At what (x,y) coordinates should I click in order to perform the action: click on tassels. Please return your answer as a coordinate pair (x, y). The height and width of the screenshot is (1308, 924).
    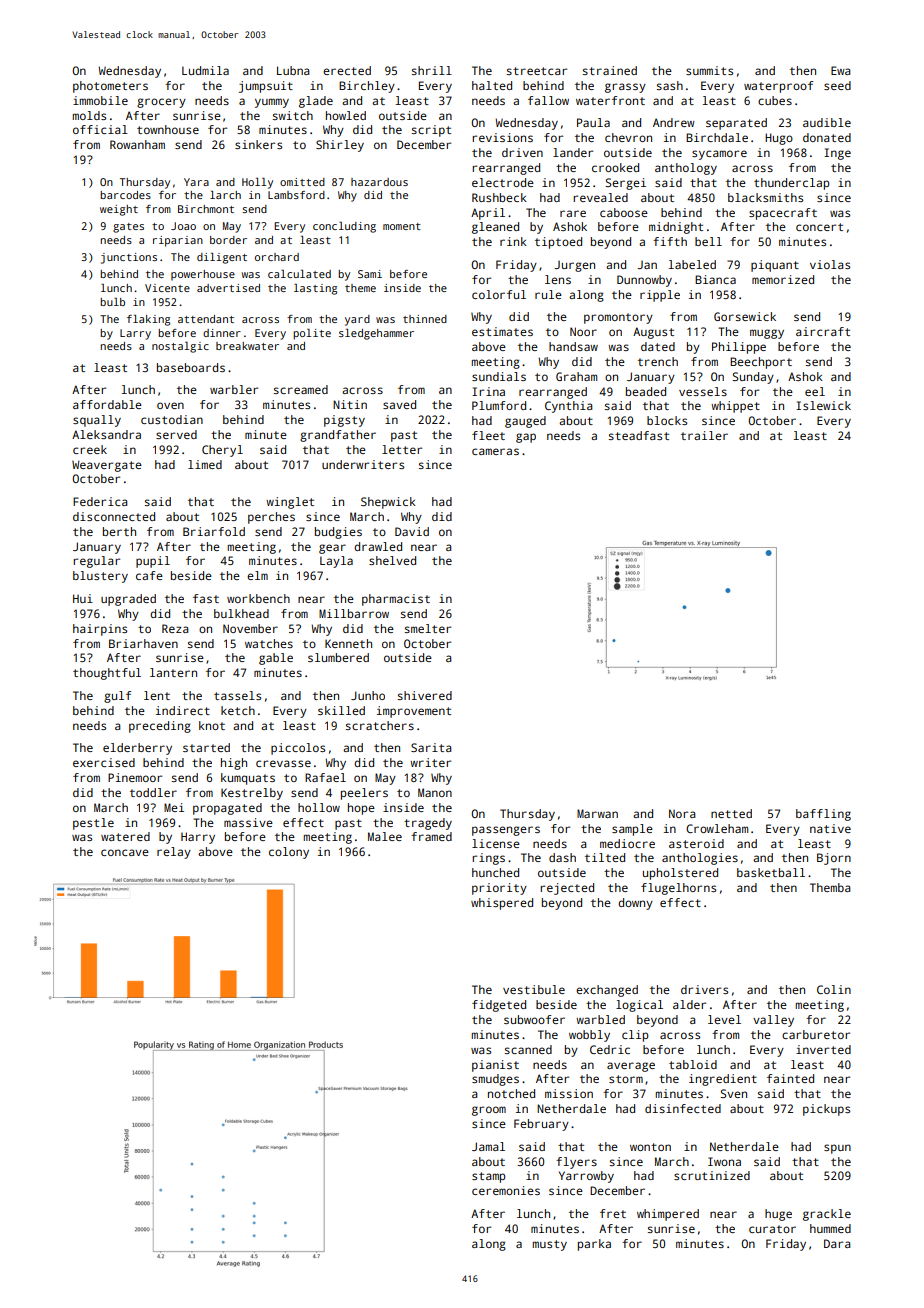
    Looking at the image, I should click on (237, 695).
